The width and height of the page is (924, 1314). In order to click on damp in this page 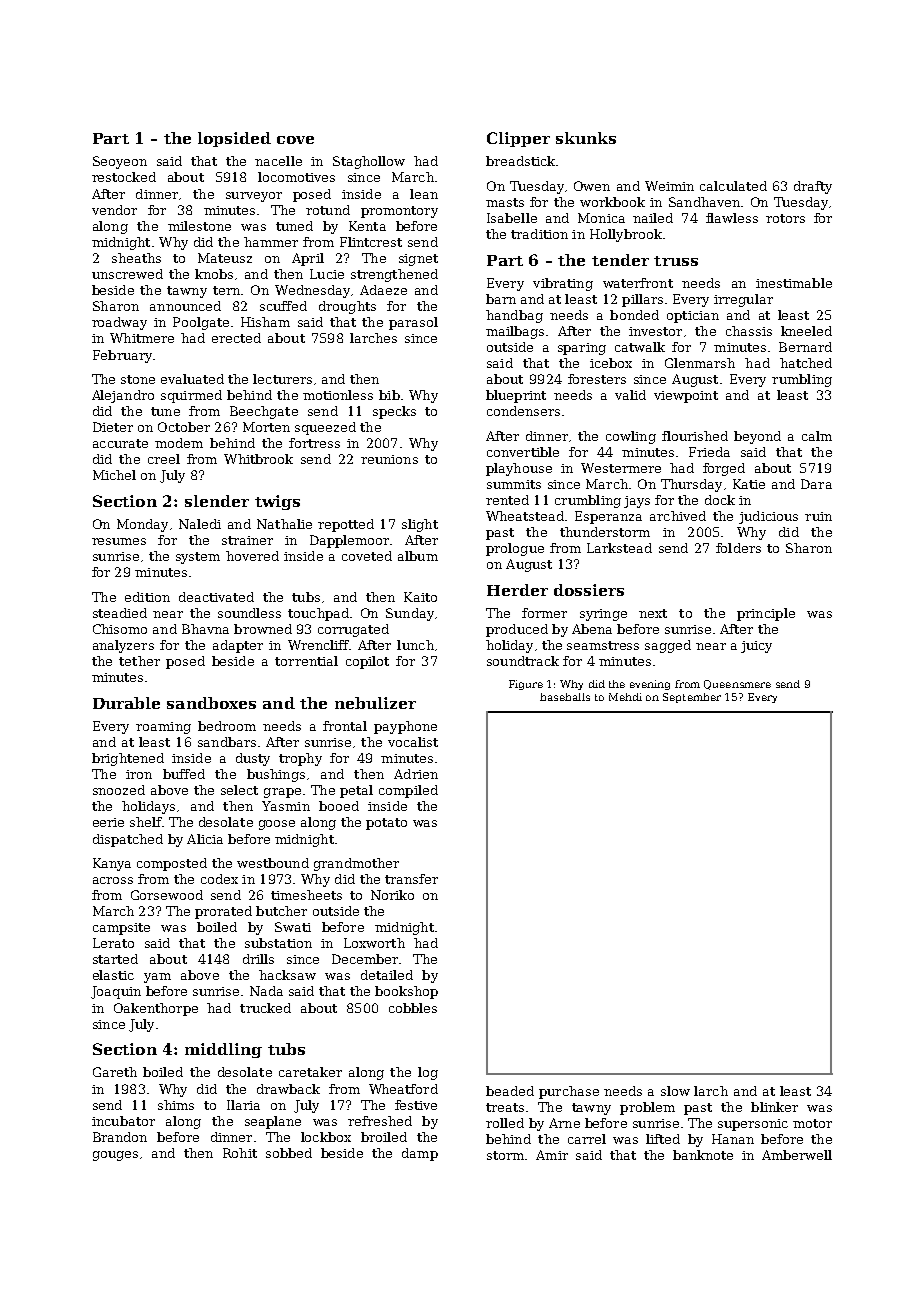, I will do `click(420, 1154)`.
